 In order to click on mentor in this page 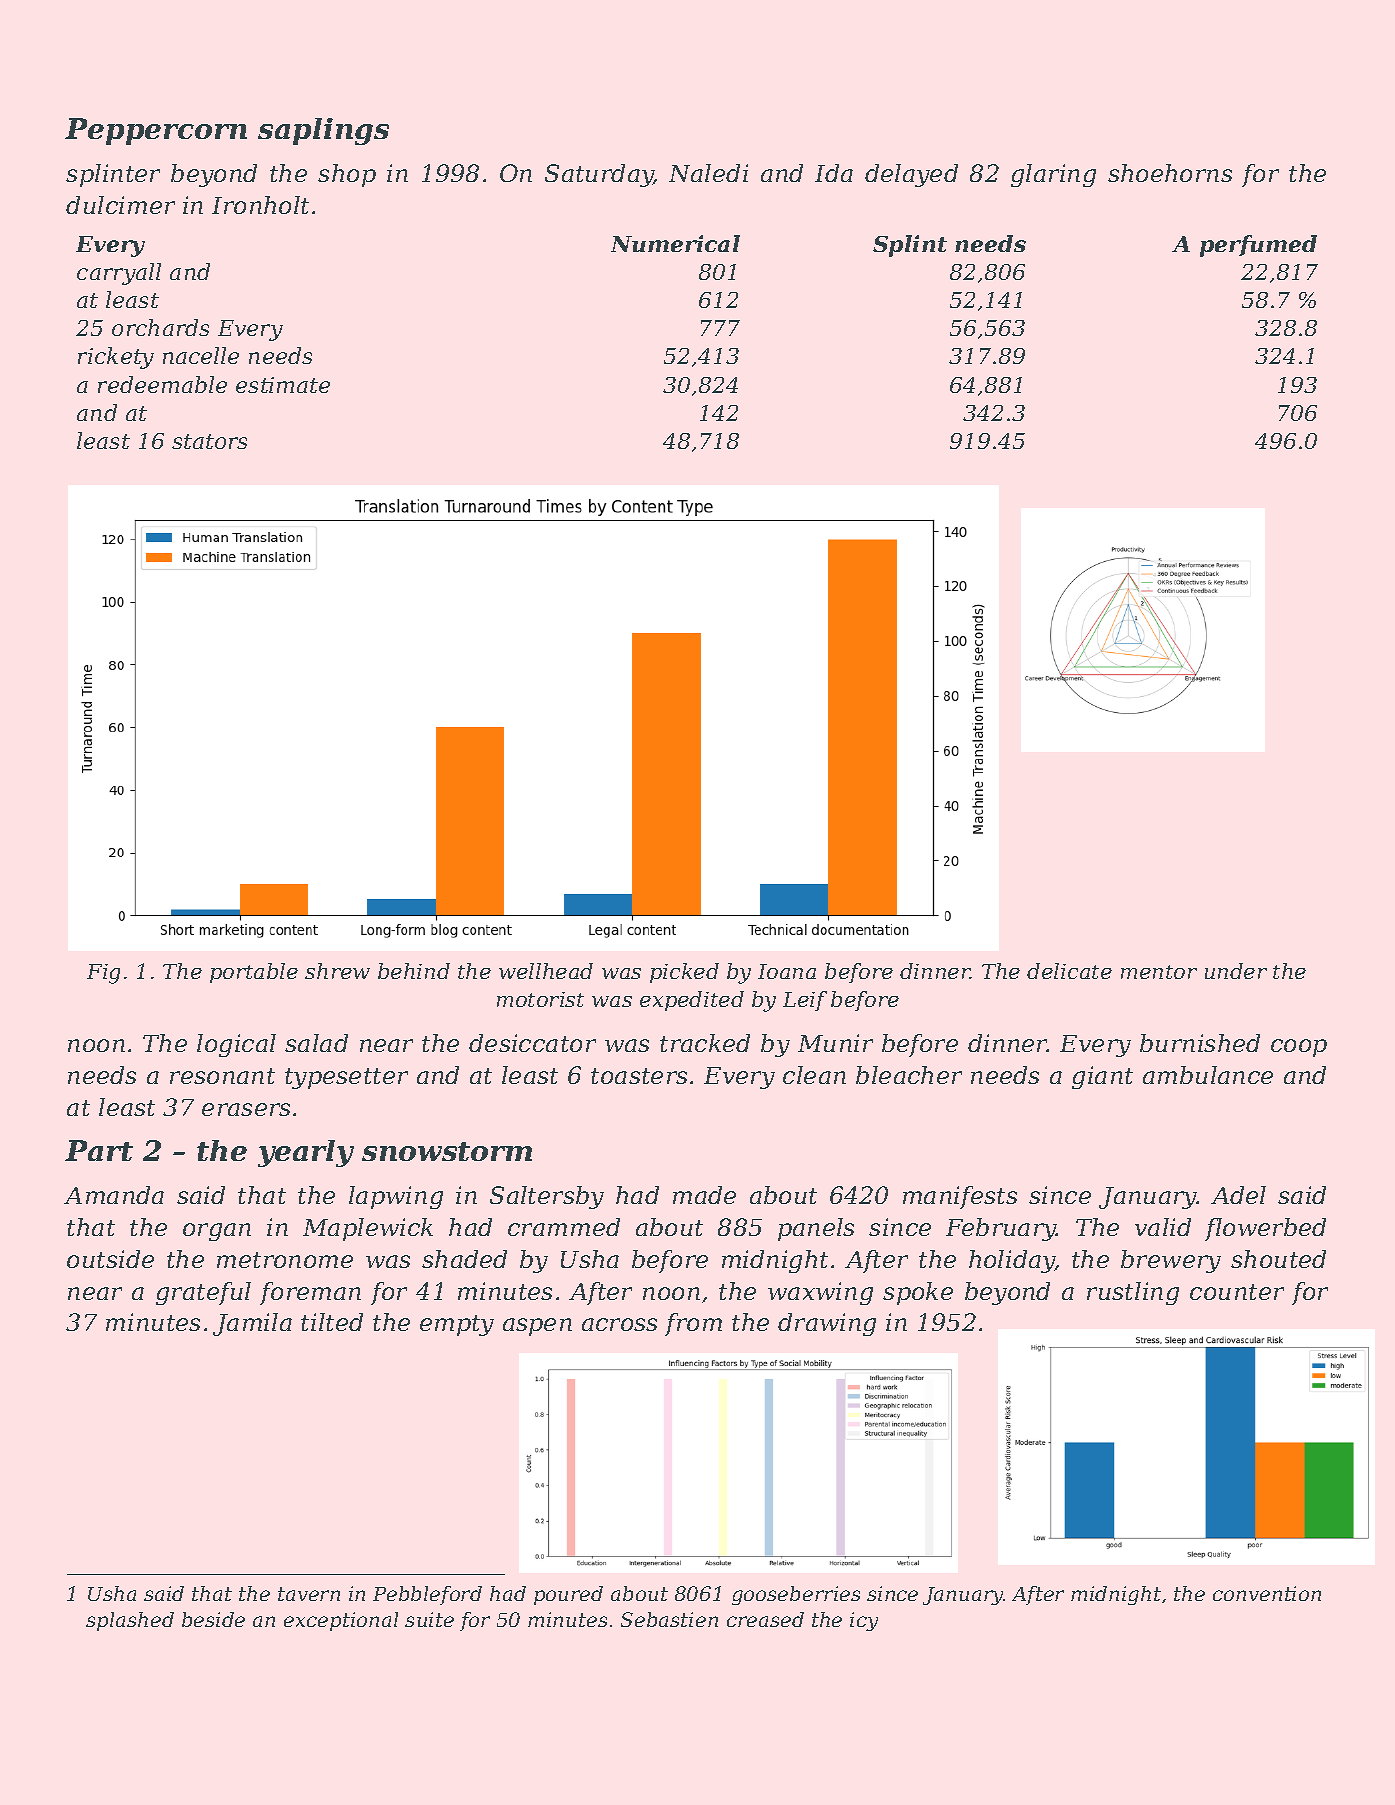, I will do `click(1159, 972)`.
